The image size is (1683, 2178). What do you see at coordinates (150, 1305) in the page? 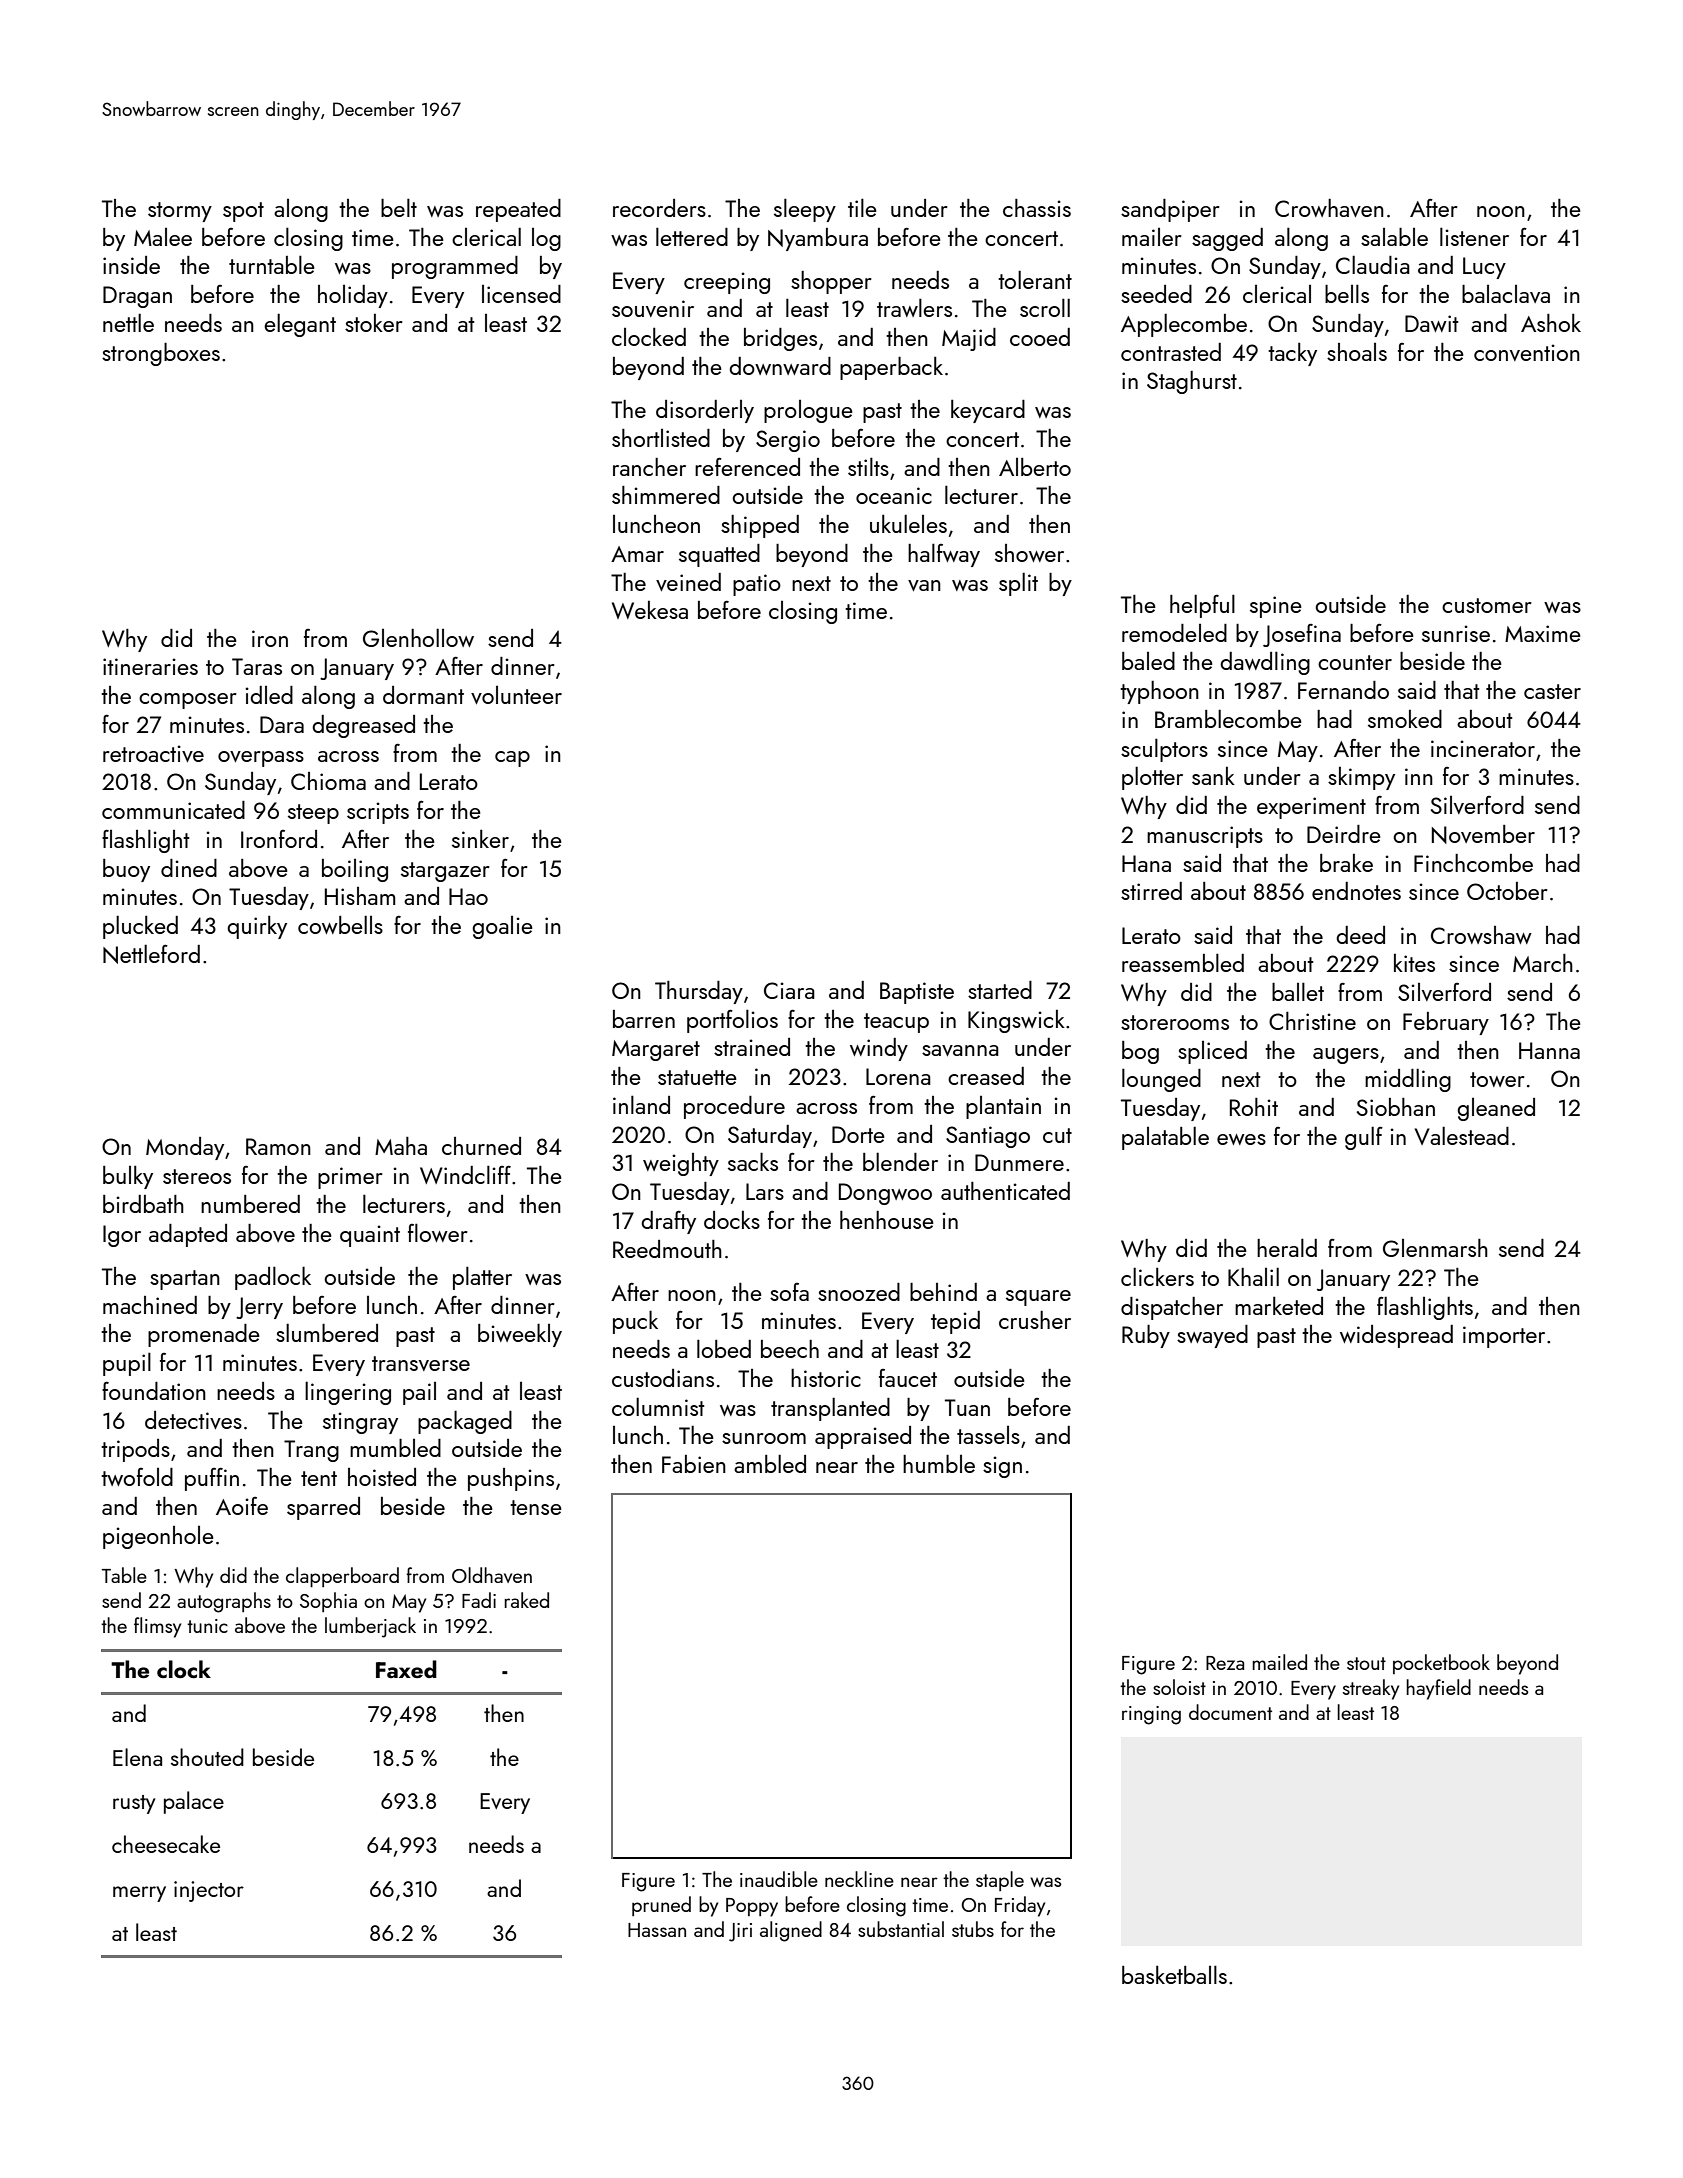
I see `machined` at bounding box center [150, 1305].
